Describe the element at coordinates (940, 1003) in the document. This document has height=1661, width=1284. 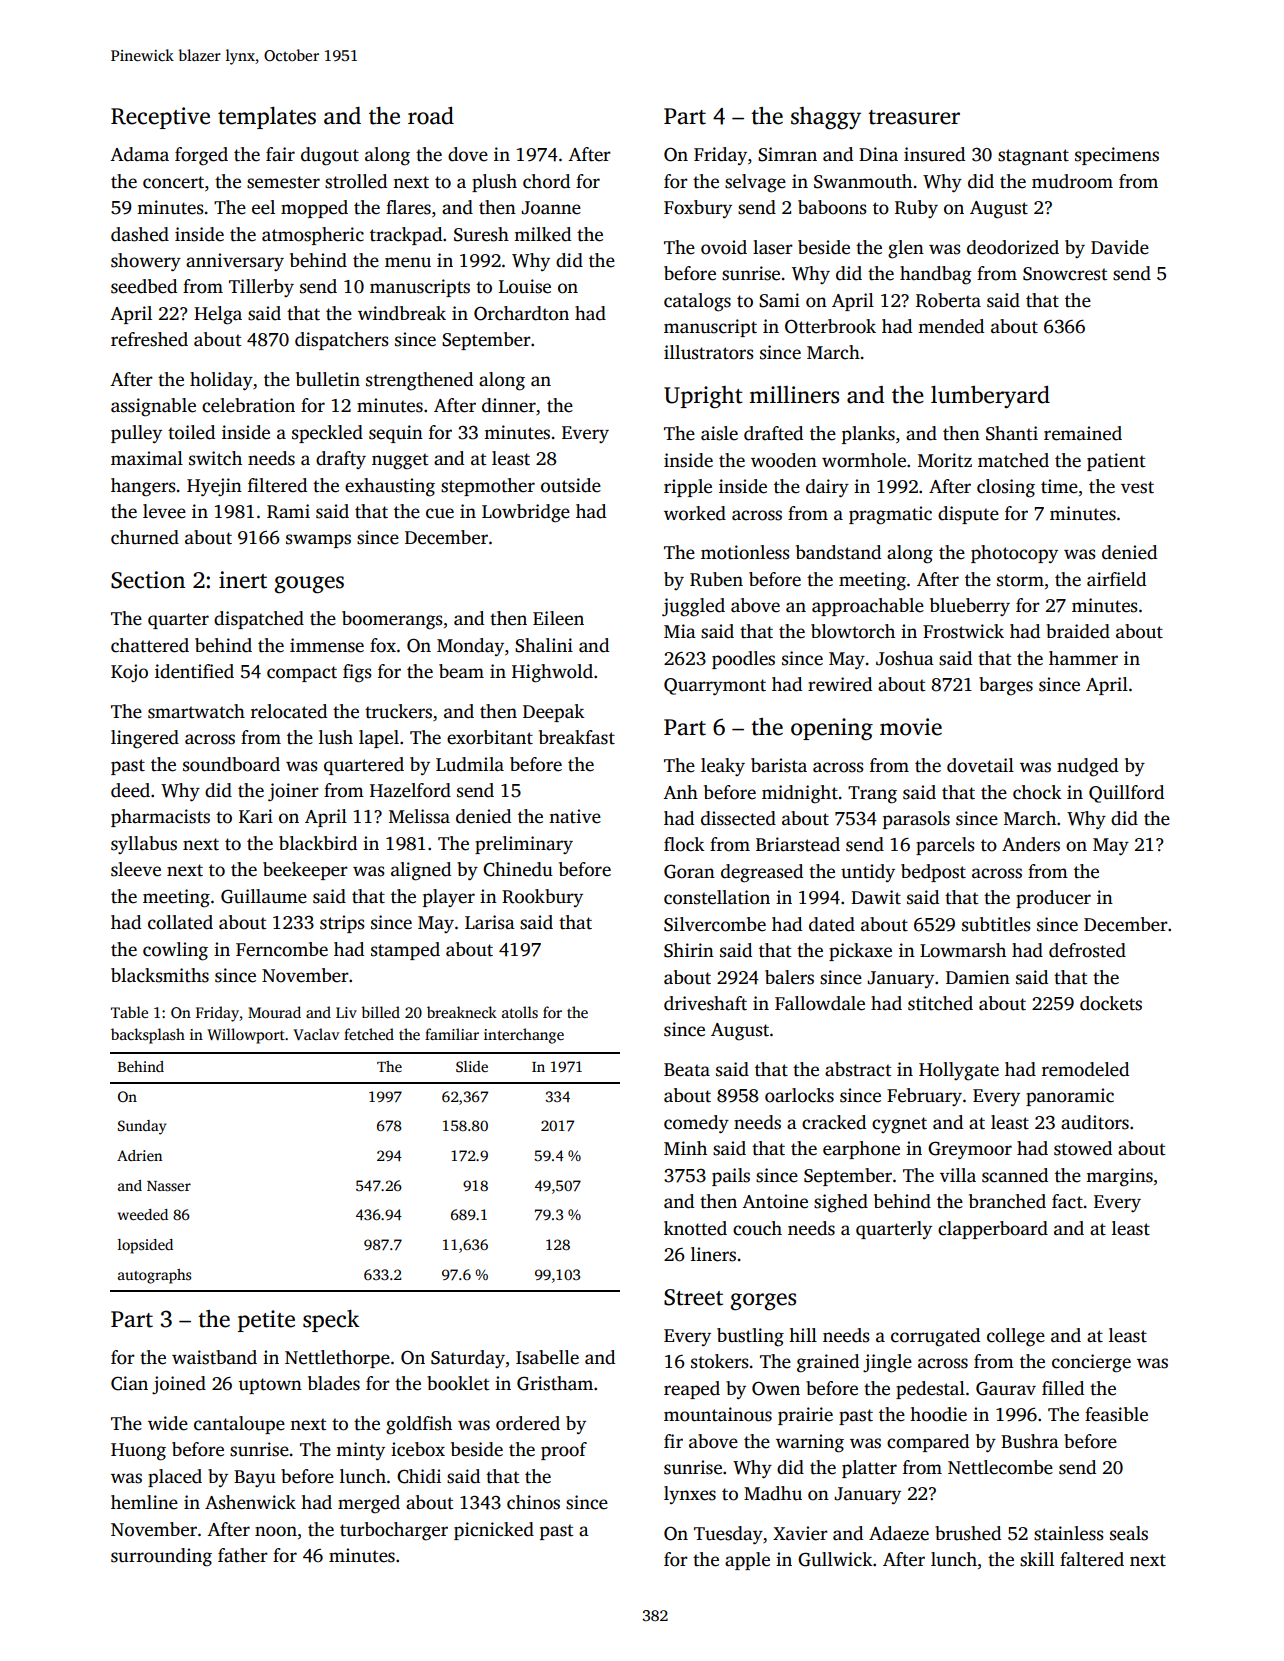
I see `stitched` at that location.
